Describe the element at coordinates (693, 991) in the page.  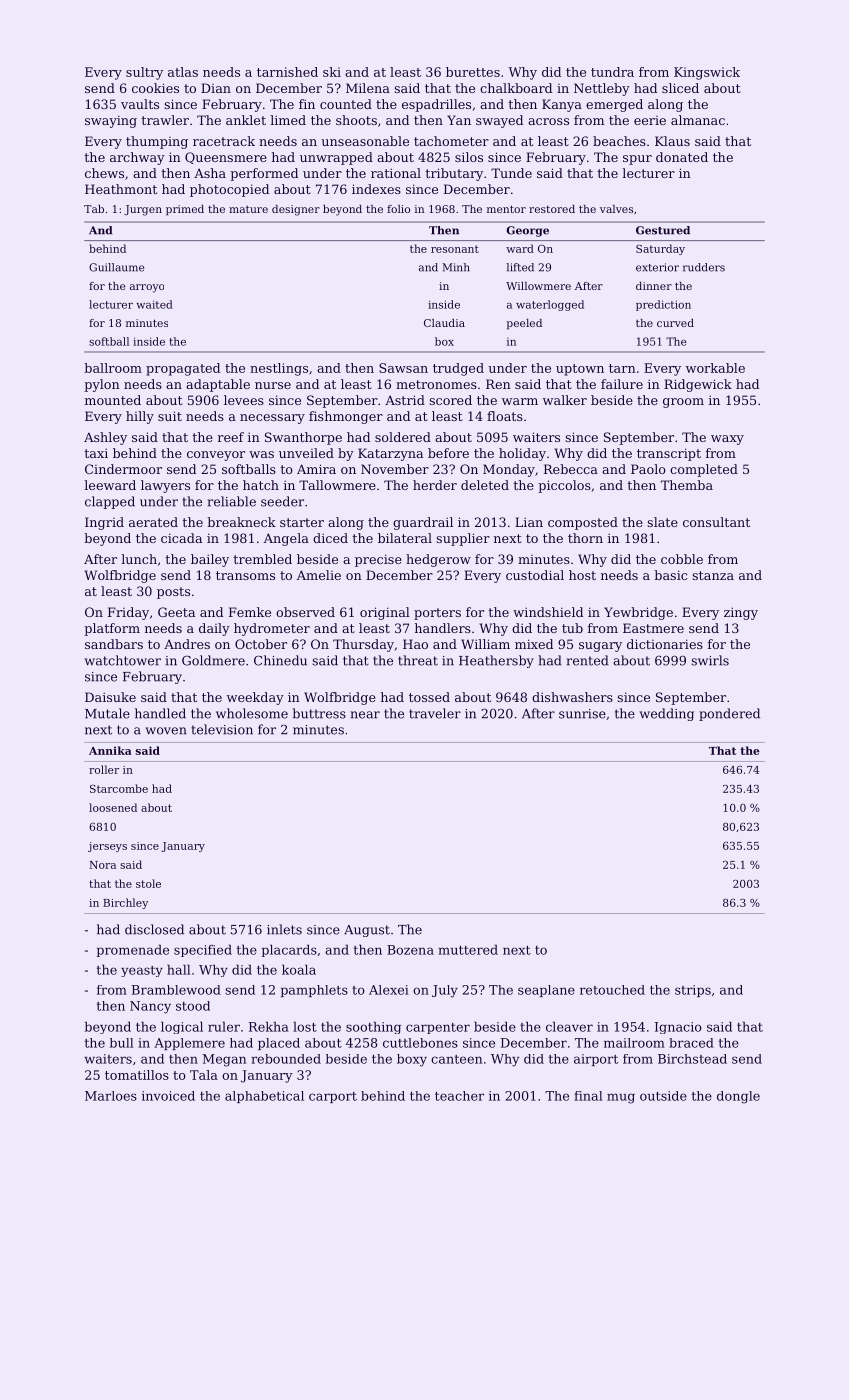
I see `strips` at that location.
